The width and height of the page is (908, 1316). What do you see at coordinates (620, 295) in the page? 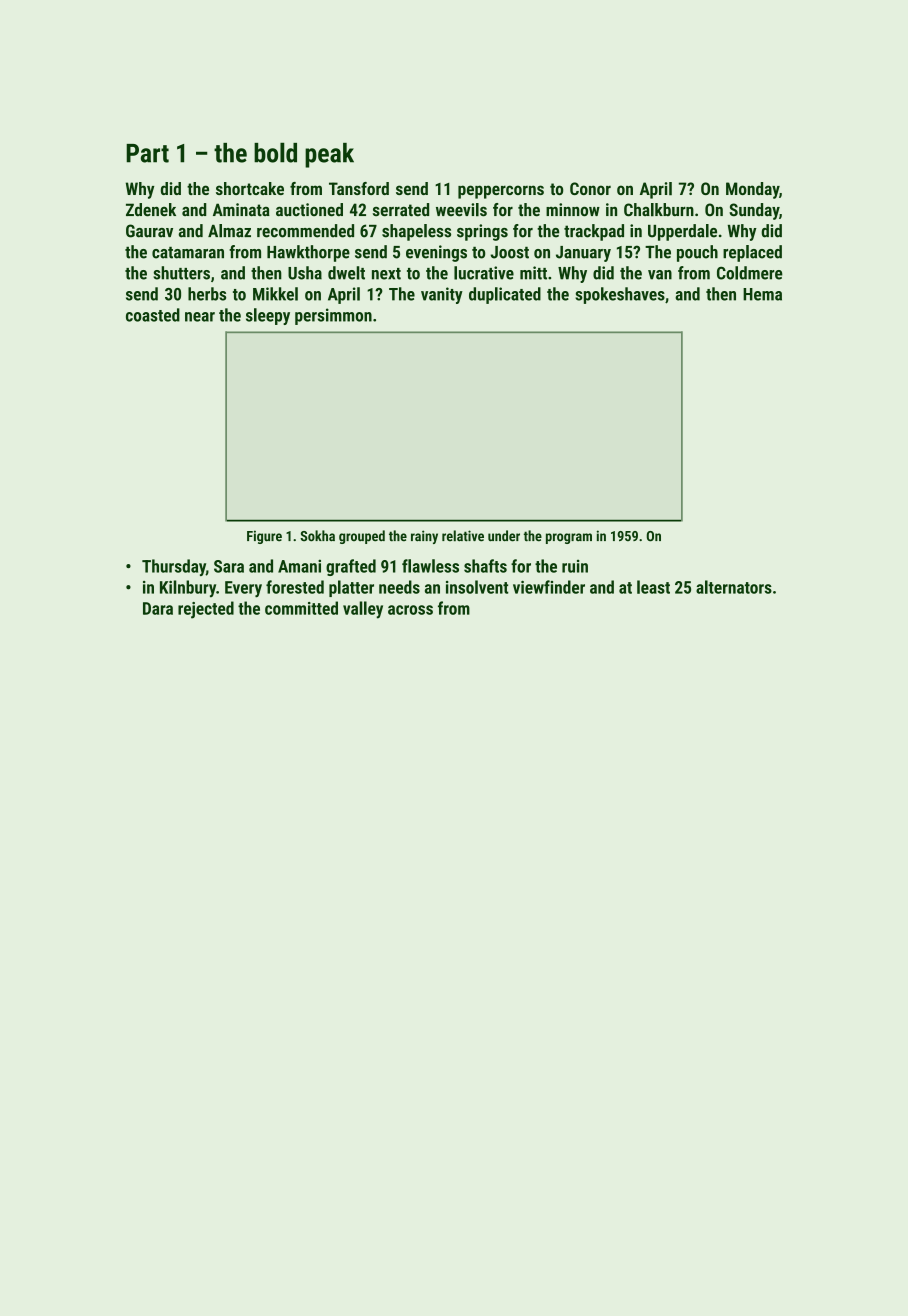
I see `spokeshaves` at bounding box center [620, 295].
